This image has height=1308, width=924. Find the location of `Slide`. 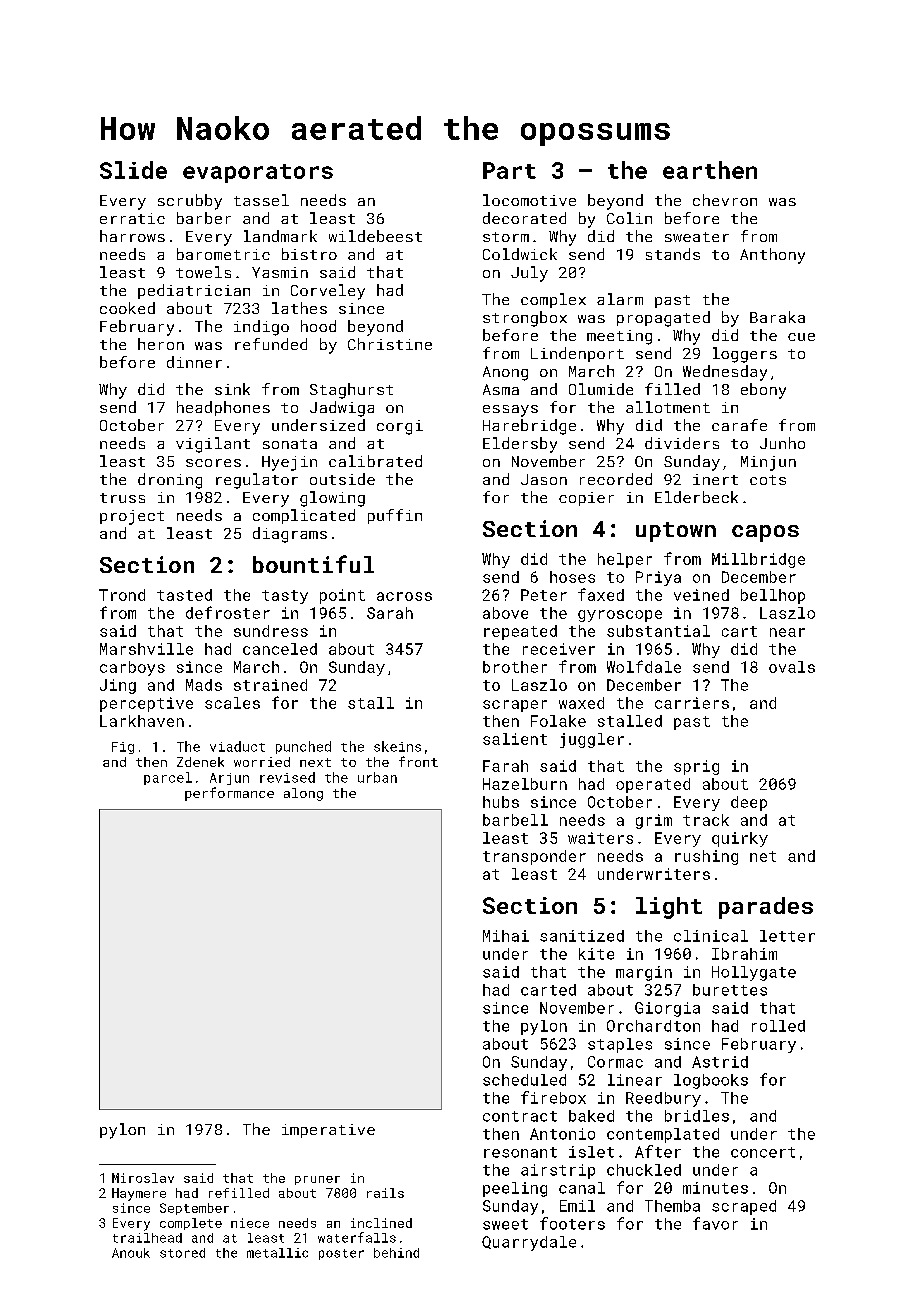

Slide is located at coordinates (133, 170).
